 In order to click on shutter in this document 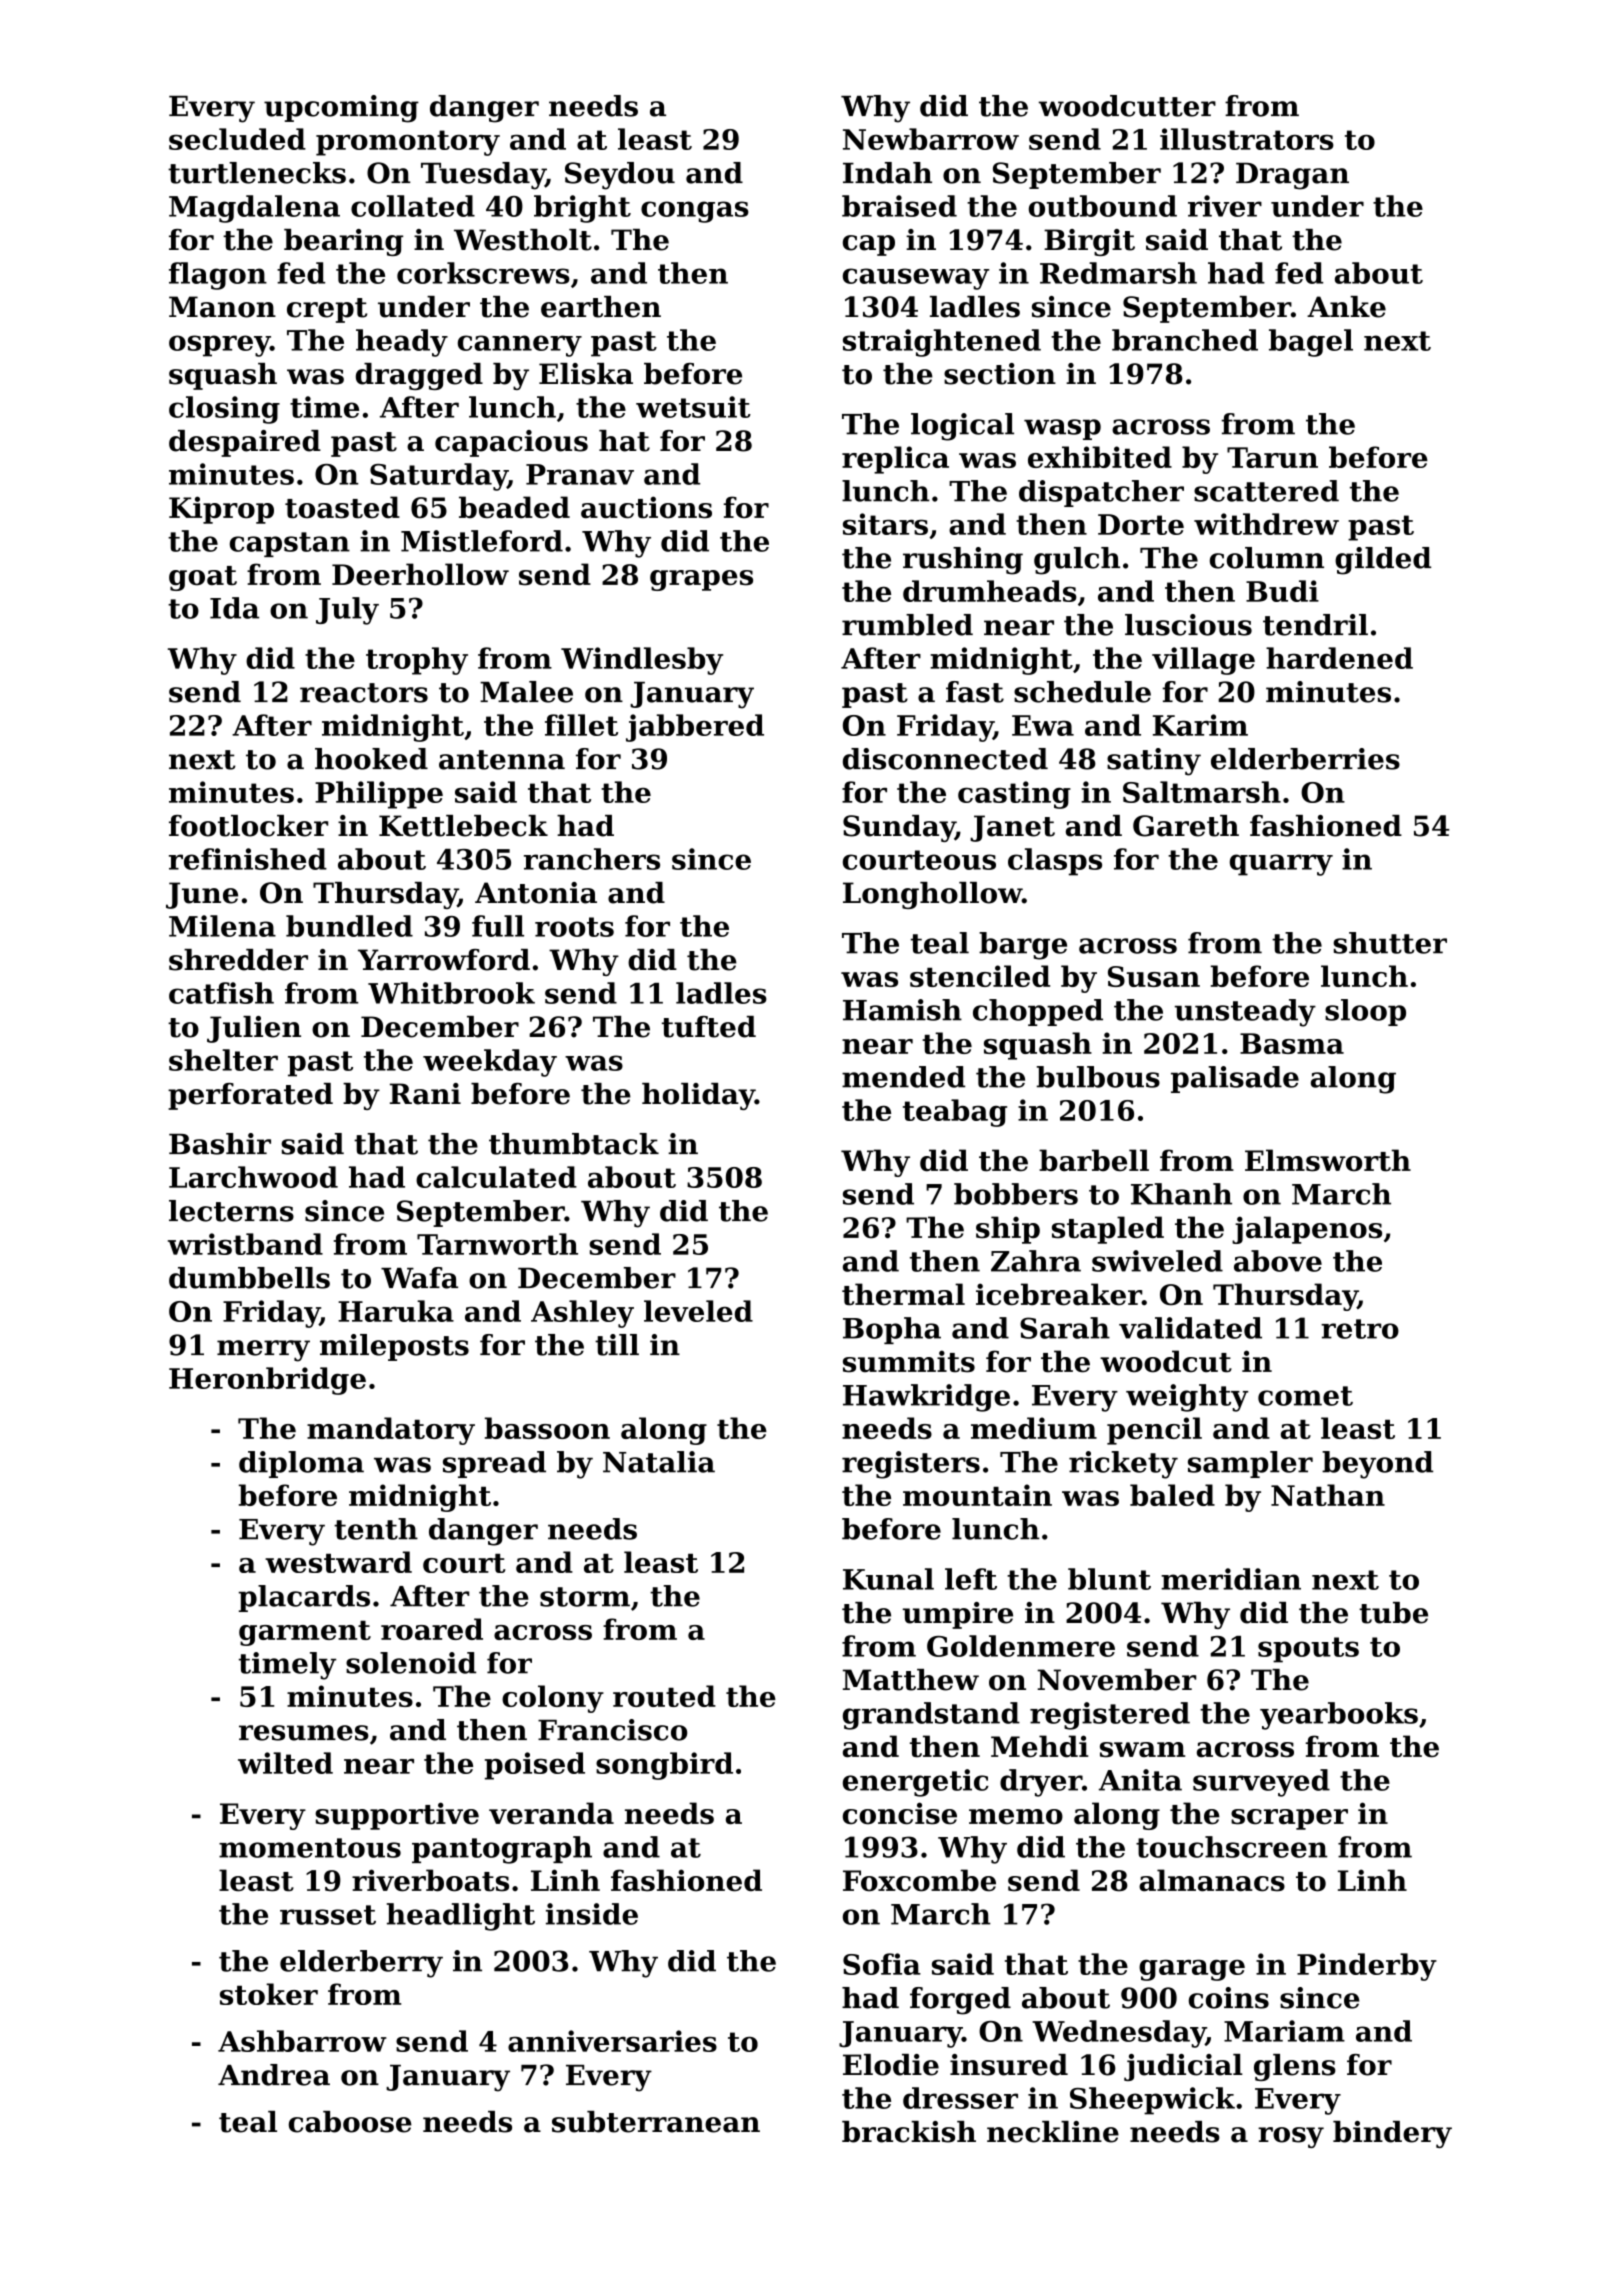, I will do `click(1390, 943)`.
